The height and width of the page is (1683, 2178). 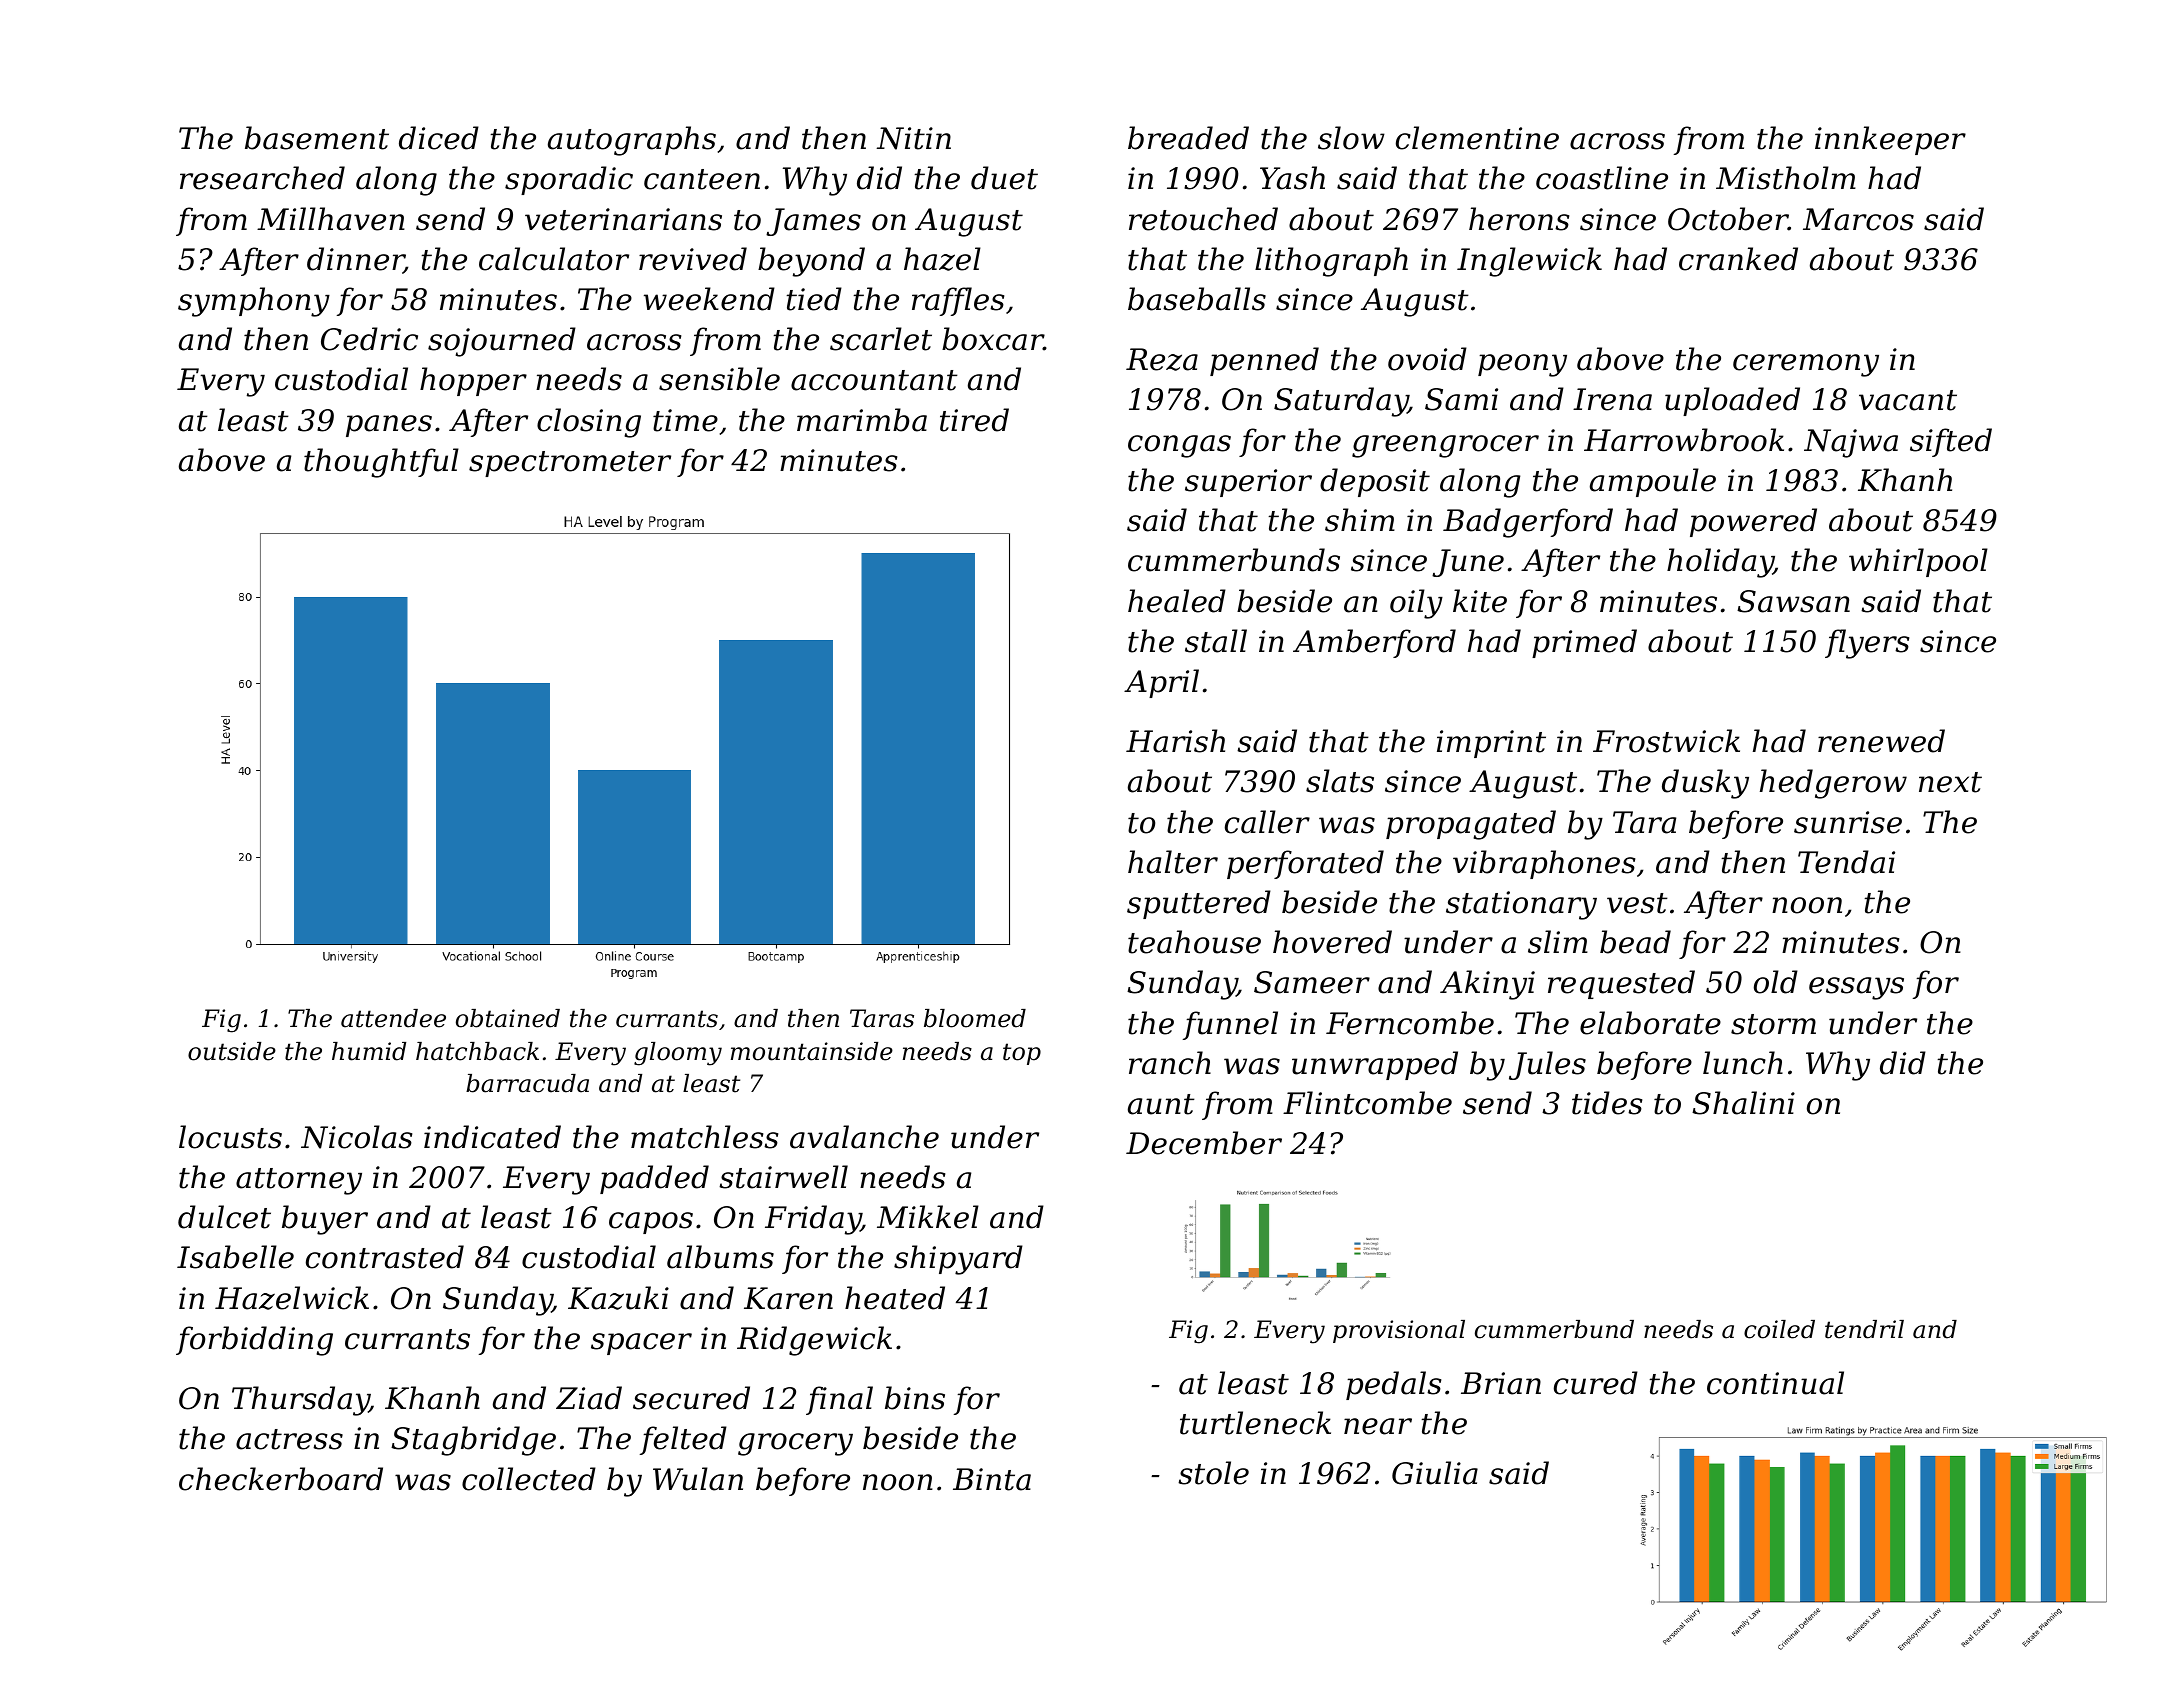 What do you see at coordinates (381, 463) in the page?
I see `thoughtful` at bounding box center [381, 463].
